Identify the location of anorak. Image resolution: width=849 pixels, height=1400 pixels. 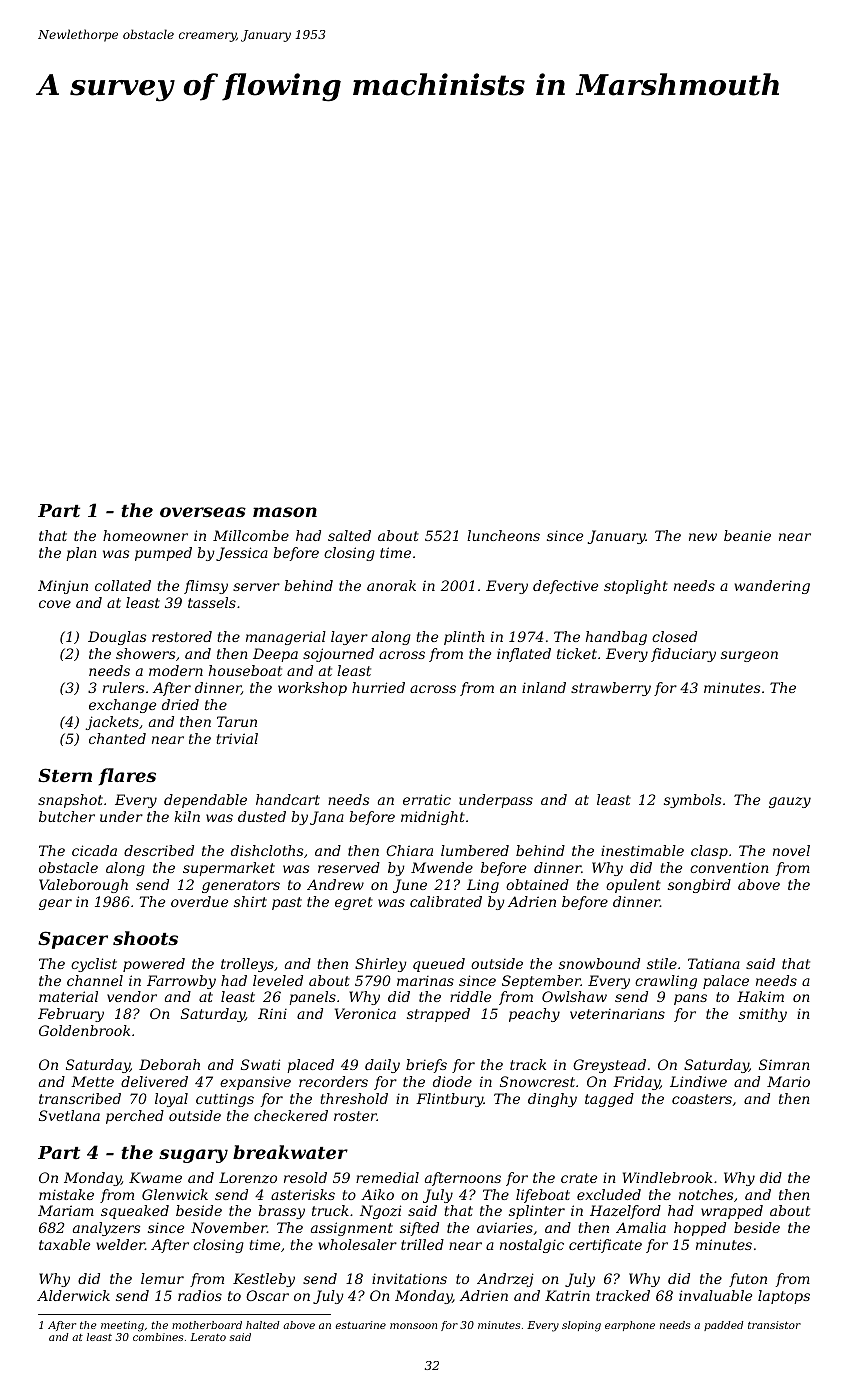
(391, 585).
